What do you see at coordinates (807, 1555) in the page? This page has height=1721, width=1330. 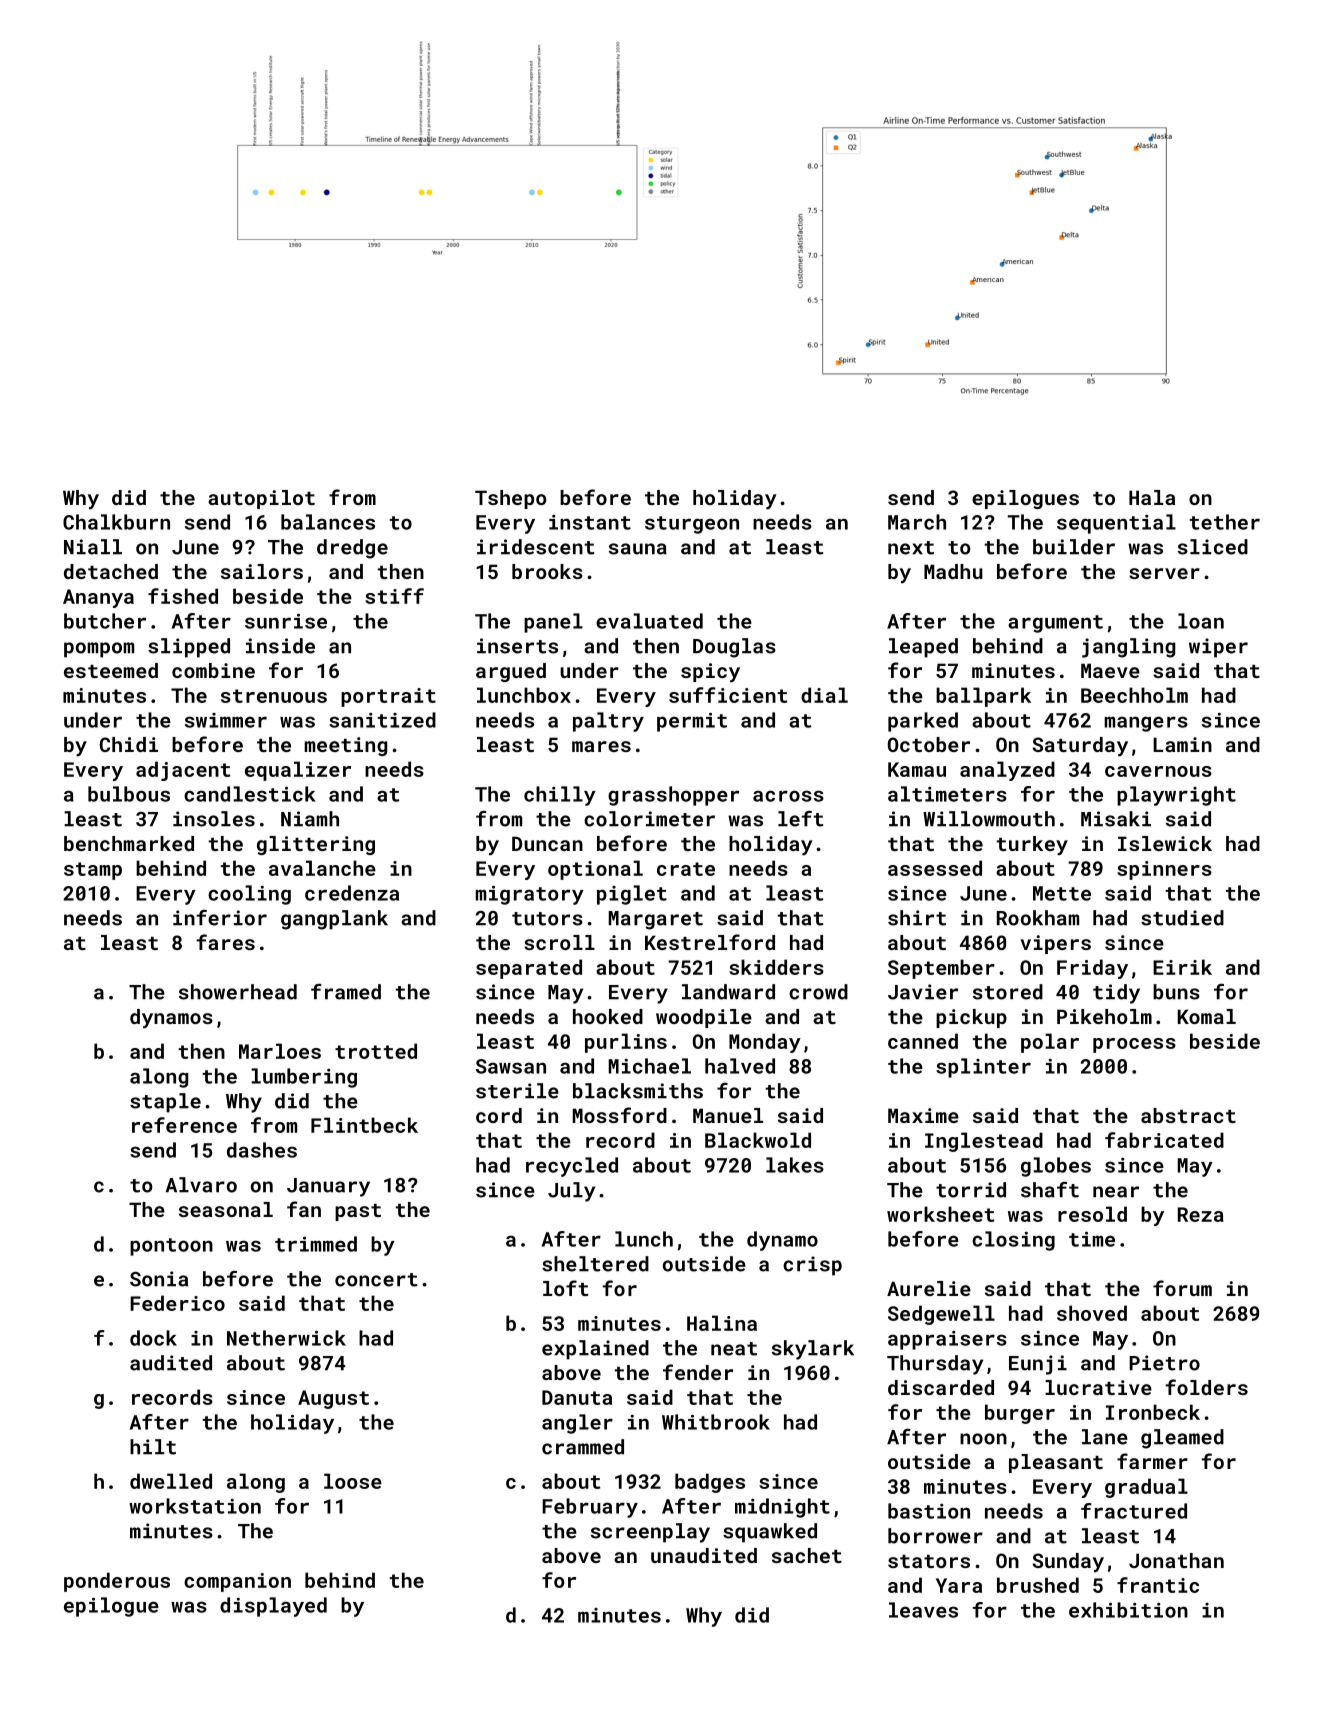 I see `sachet` at bounding box center [807, 1555].
